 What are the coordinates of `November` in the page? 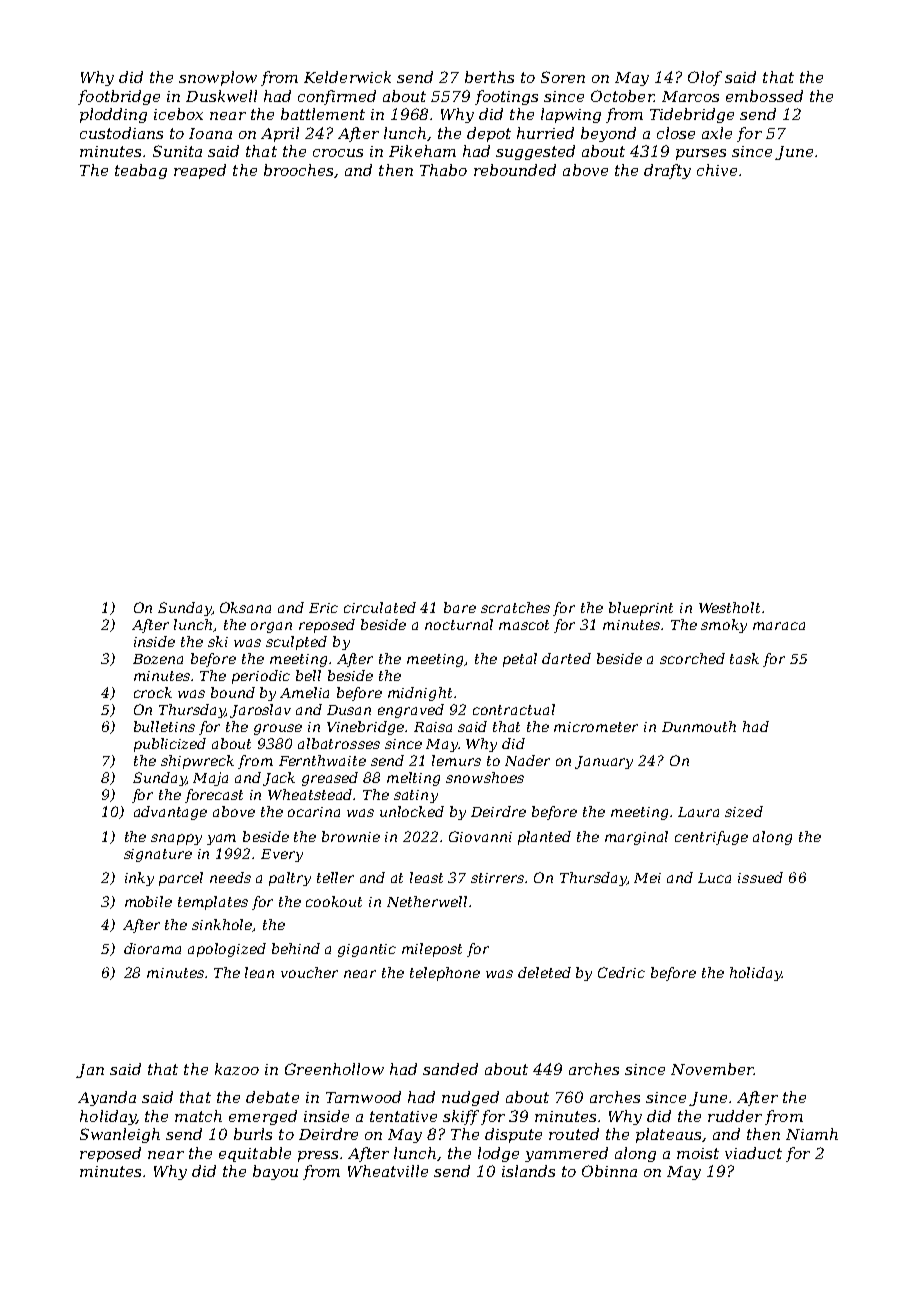 It's located at (712, 1069).
